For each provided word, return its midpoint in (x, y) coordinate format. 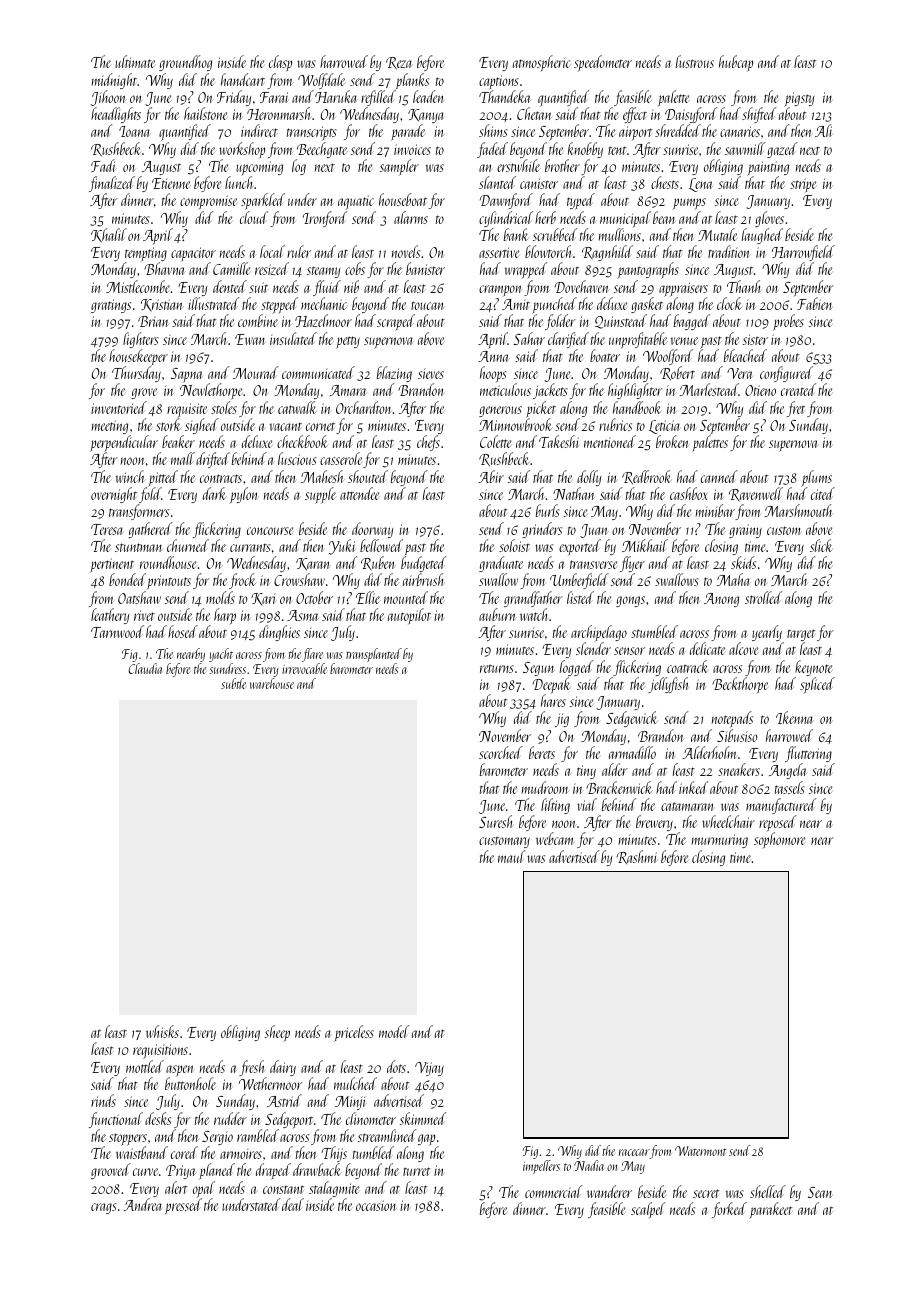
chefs (428, 443)
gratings (111, 306)
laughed (762, 236)
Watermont (701, 1151)
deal (293, 1204)
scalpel (648, 1210)
